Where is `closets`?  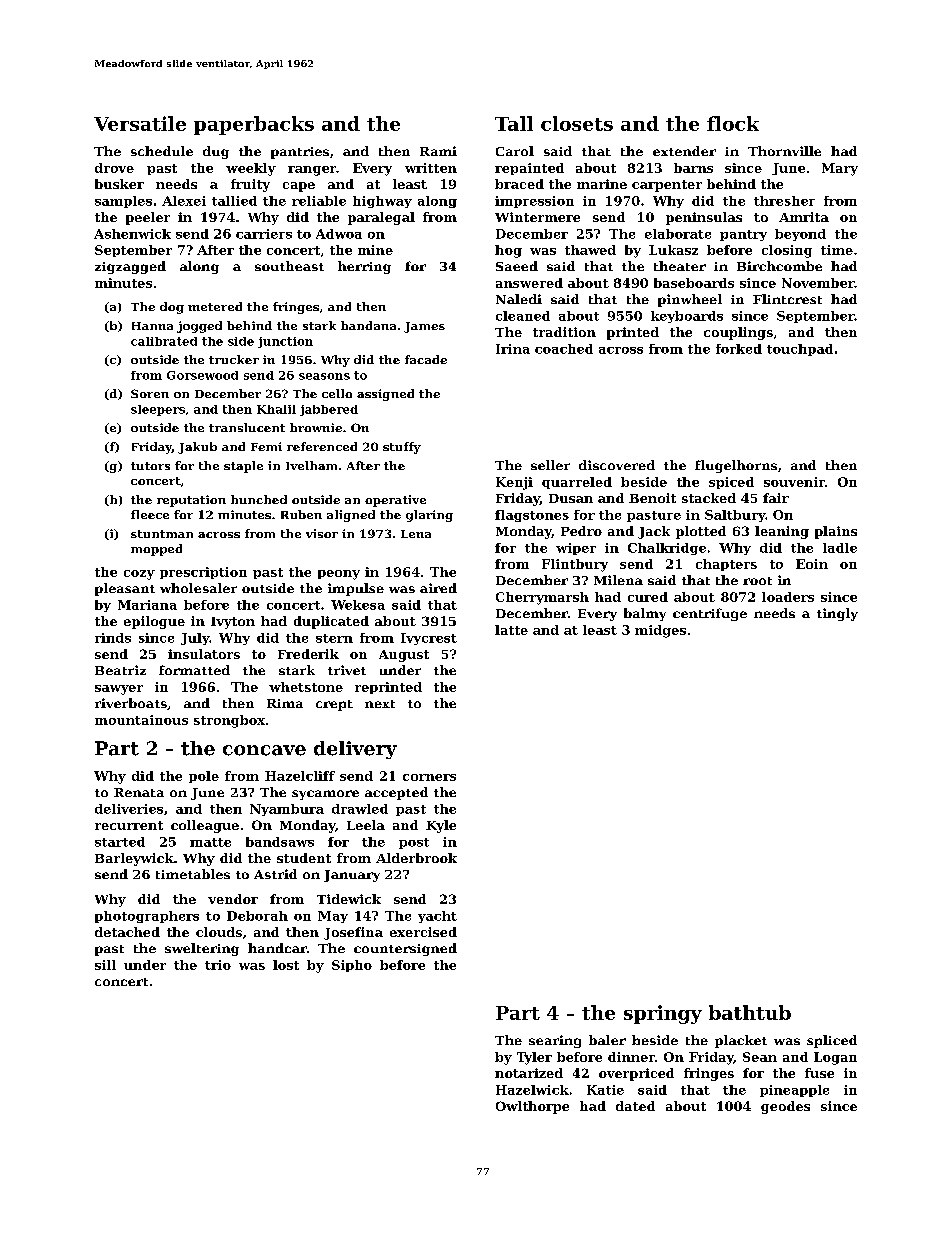 closets is located at coordinates (577, 123).
